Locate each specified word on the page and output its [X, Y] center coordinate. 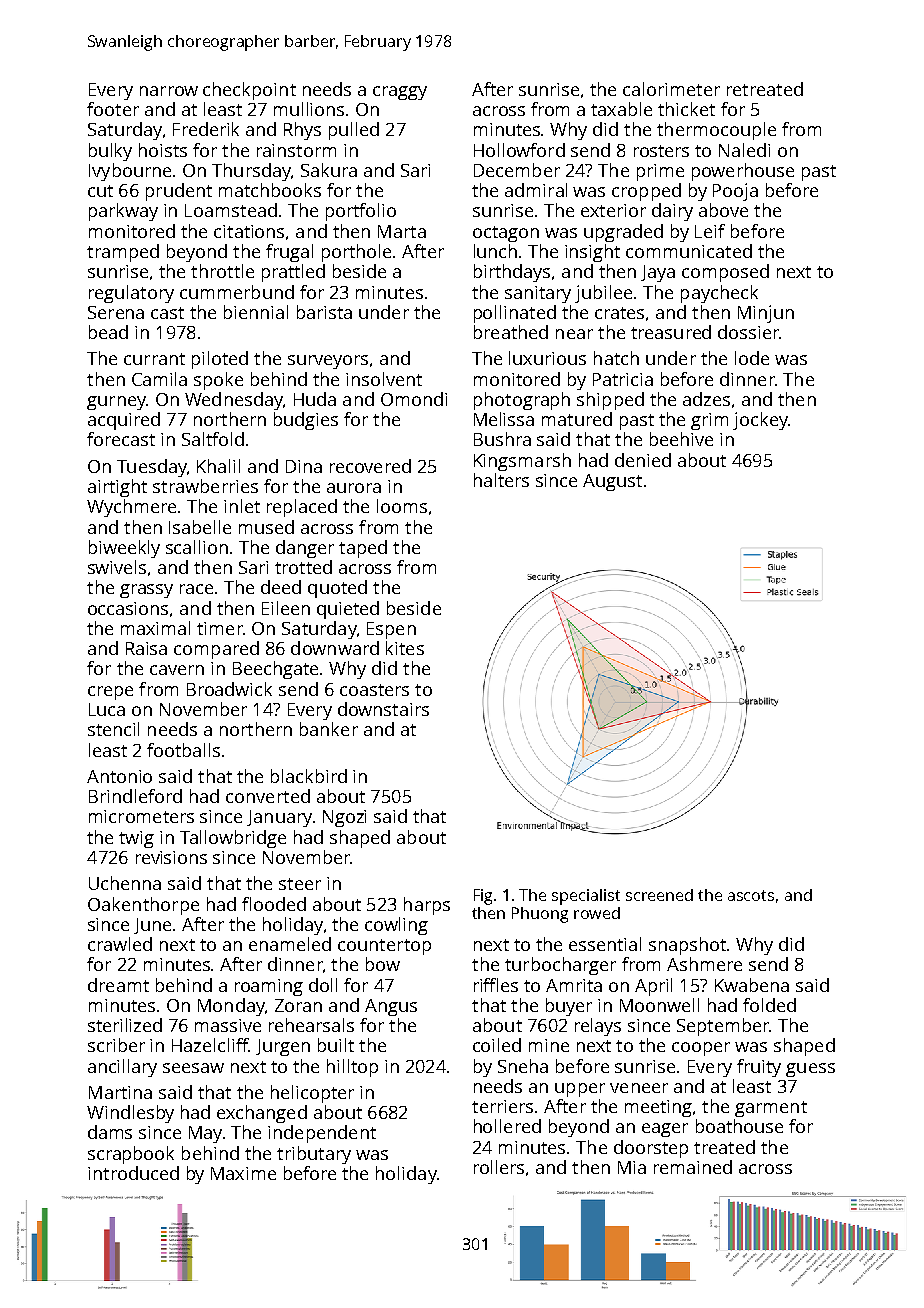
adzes [706, 399]
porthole [356, 253]
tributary [314, 1155]
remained [693, 1167]
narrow [169, 91]
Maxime [243, 1173]
